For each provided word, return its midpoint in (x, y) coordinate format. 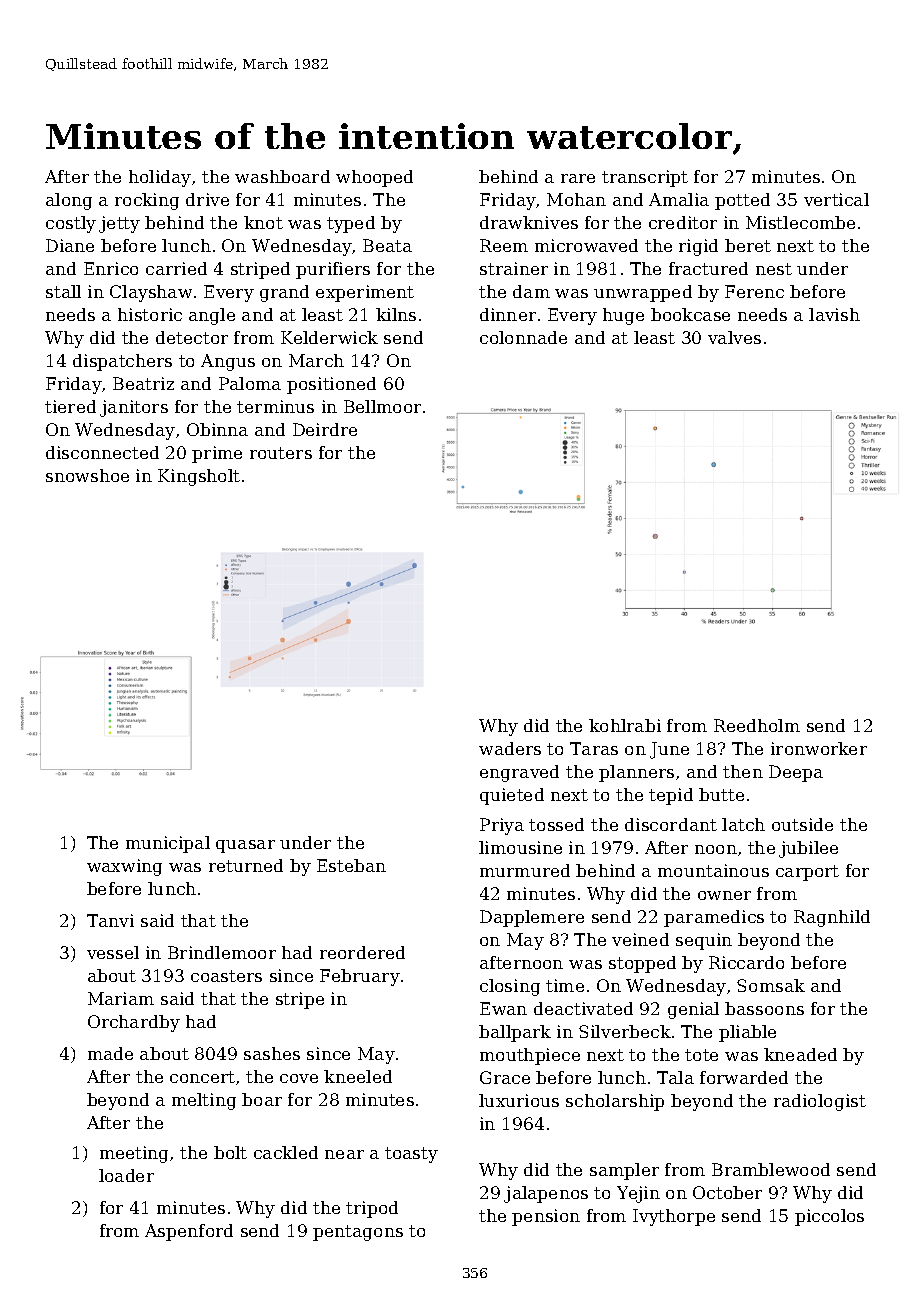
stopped (642, 964)
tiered (70, 406)
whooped (374, 178)
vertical (836, 199)
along (69, 201)
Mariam (121, 998)
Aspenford (189, 1232)
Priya (502, 826)
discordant (671, 824)
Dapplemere (532, 918)
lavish (834, 314)
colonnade (523, 337)
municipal (168, 844)
